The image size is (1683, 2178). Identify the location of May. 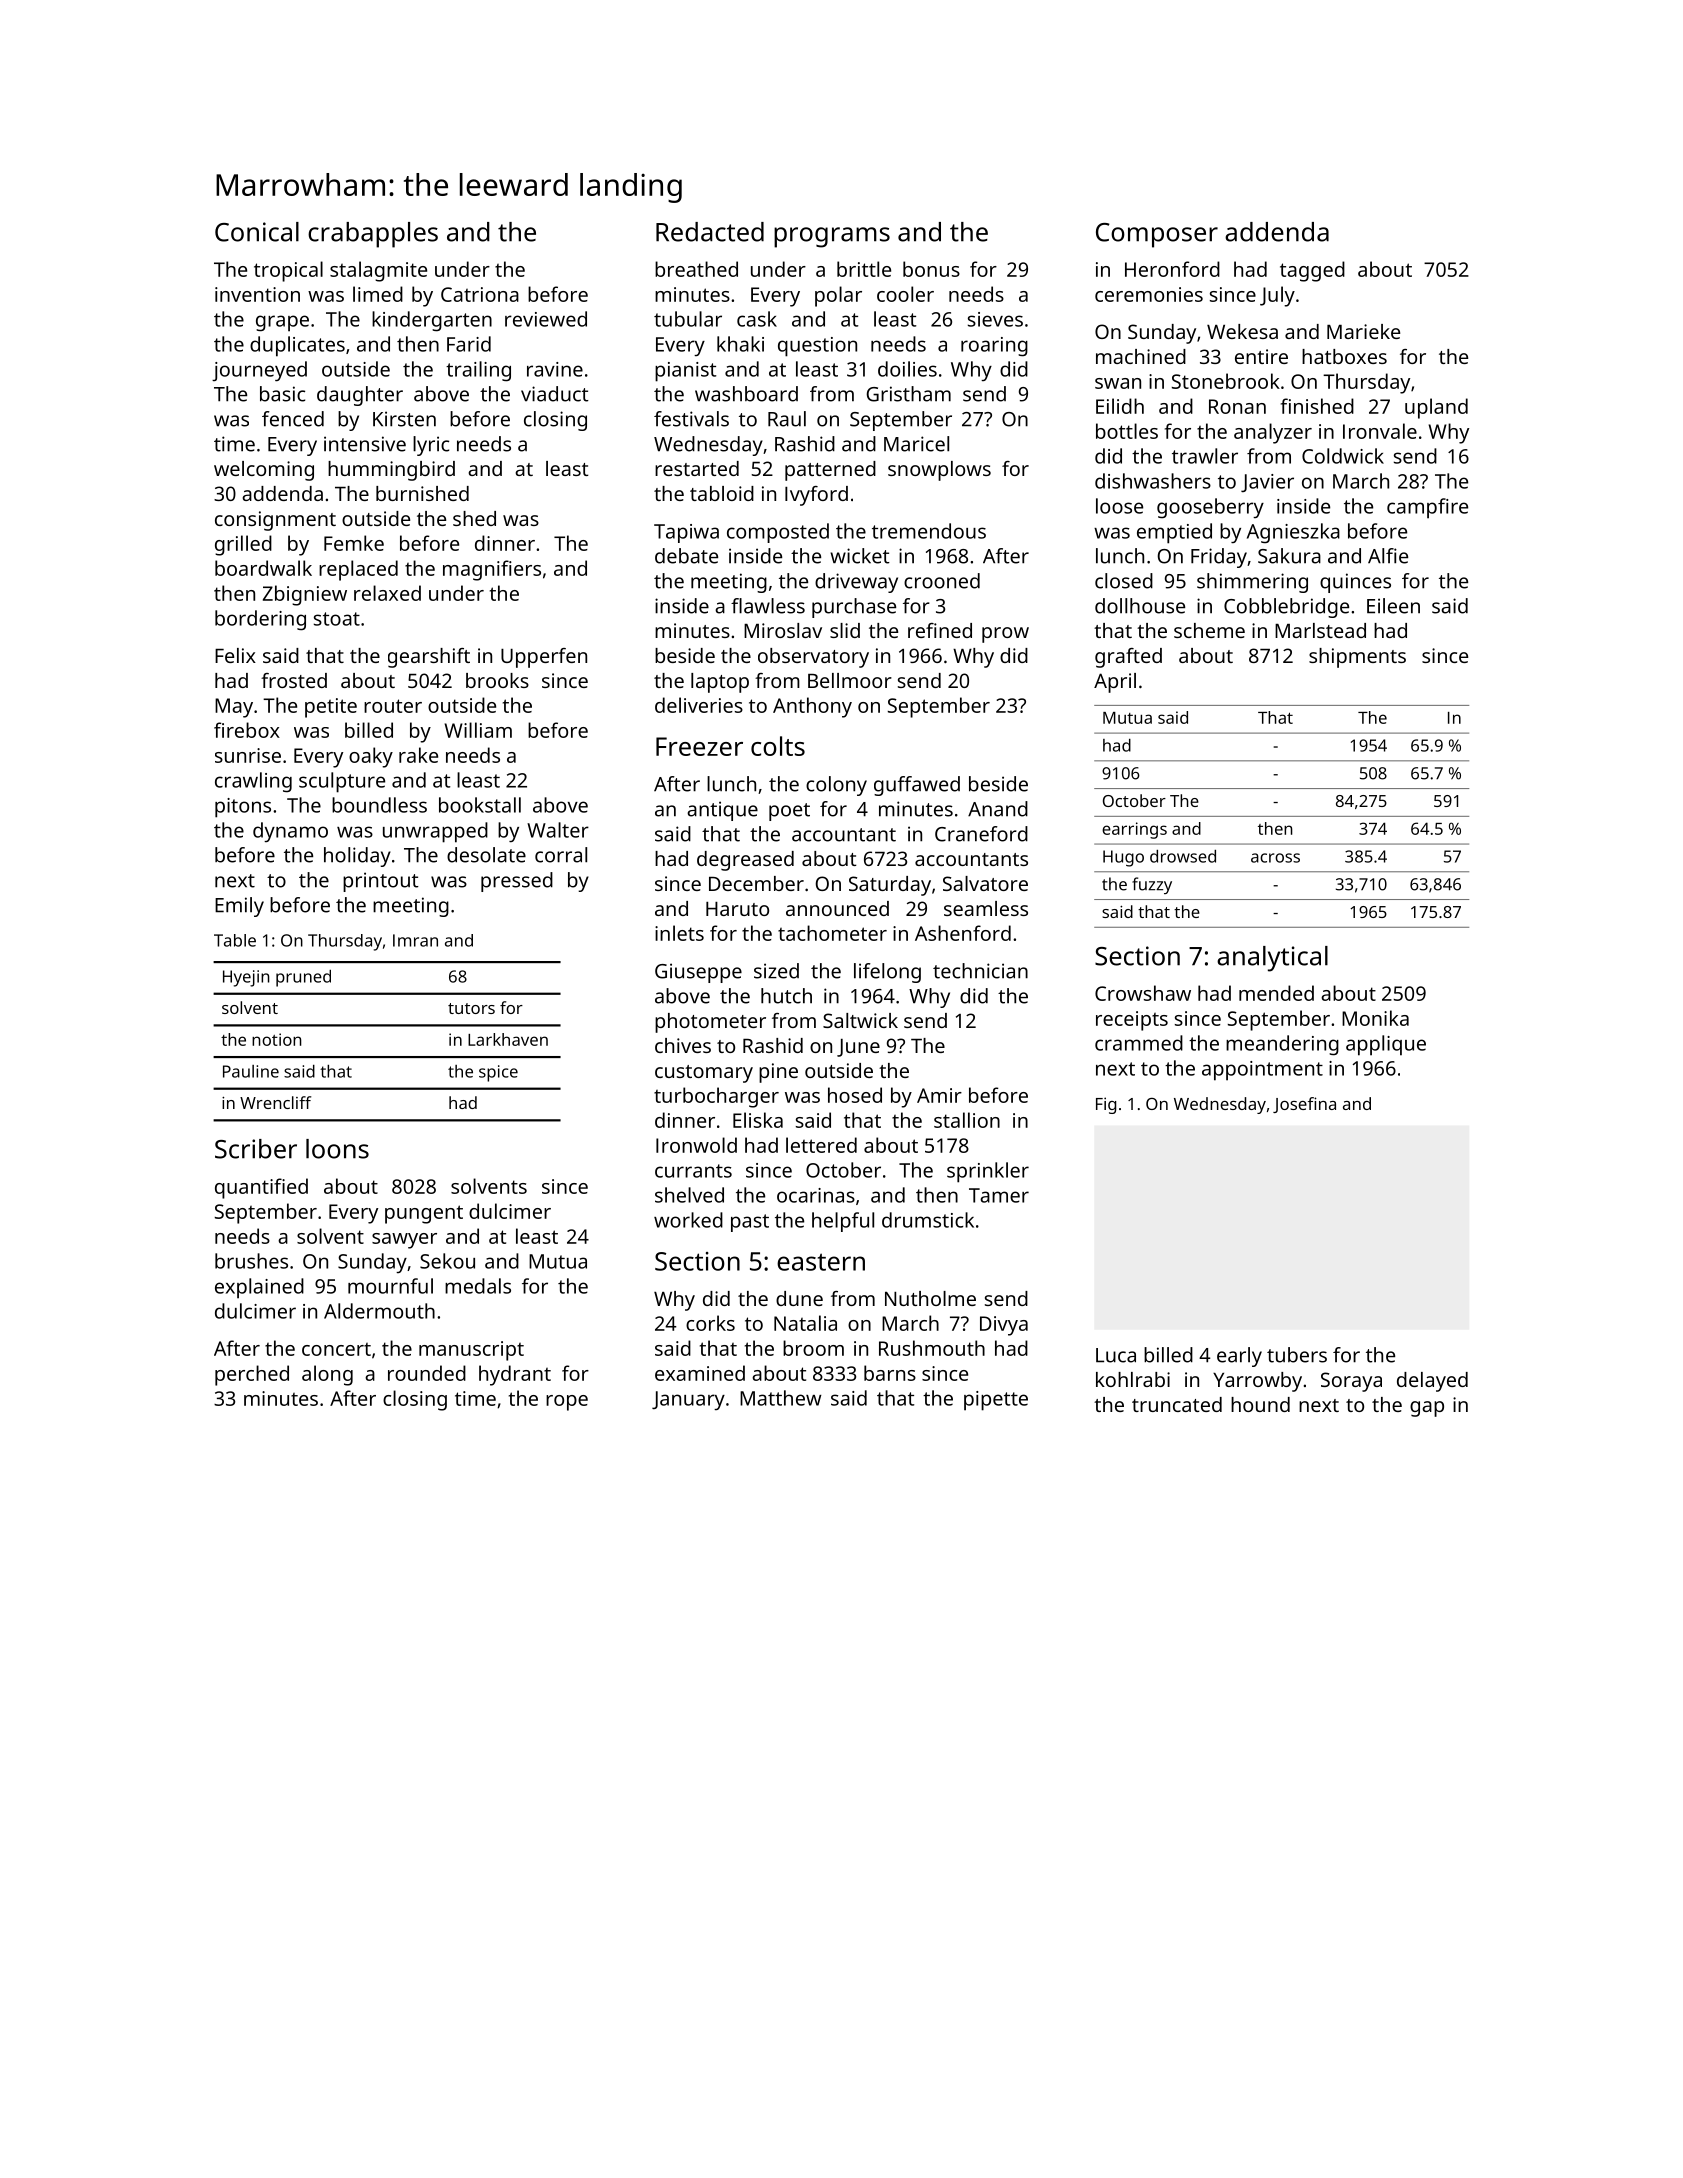
(234, 708).
